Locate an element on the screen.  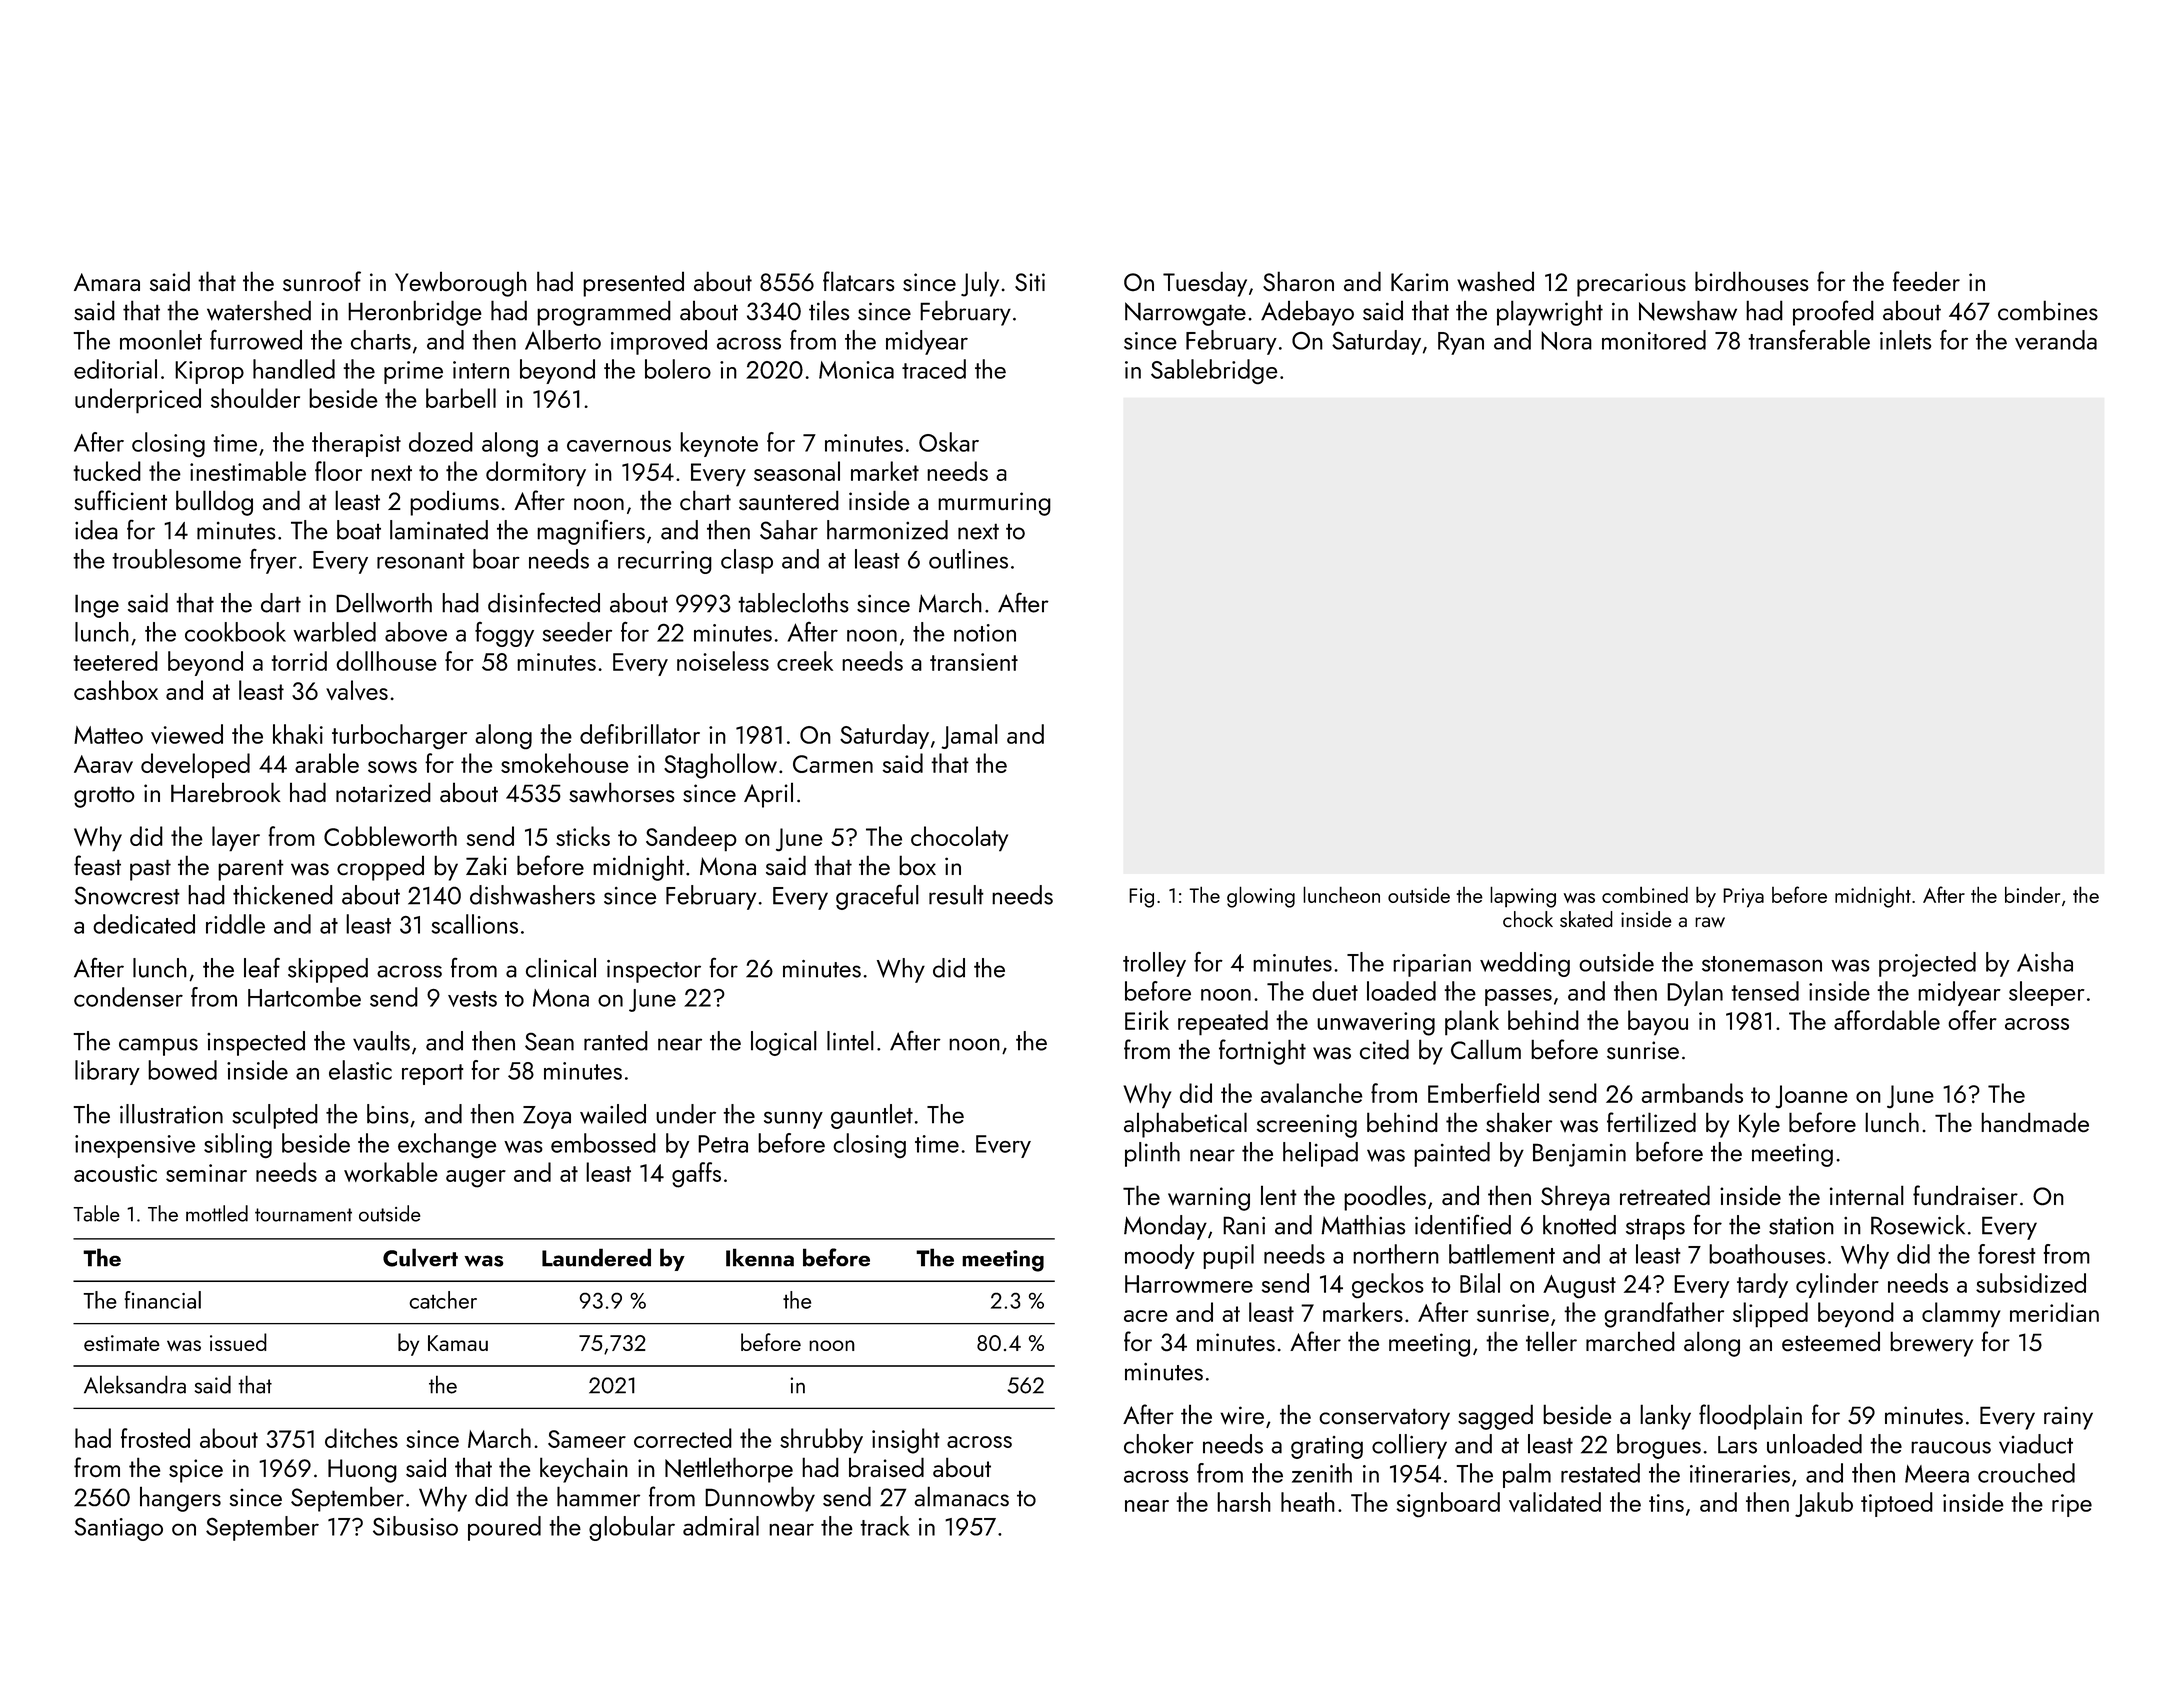
gaffs is located at coordinates (696, 1175).
